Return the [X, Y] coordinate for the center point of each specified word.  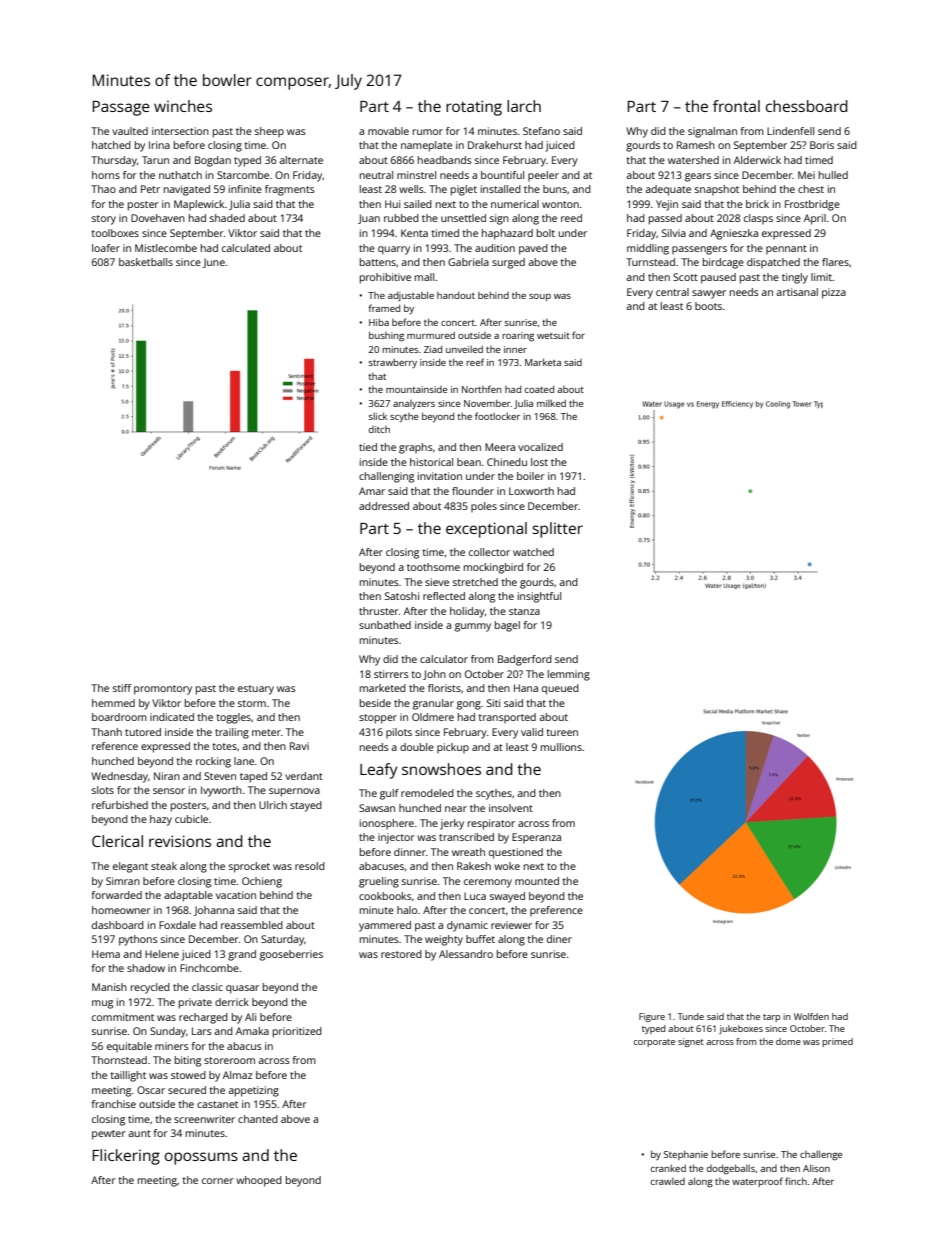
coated [539, 389]
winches [183, 106]
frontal [736, 106]
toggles [233, 718]
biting [188, 1061]
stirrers [391, 674]
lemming [569, 675]
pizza [834, 293]
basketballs [146, 262]
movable [388, 131]
